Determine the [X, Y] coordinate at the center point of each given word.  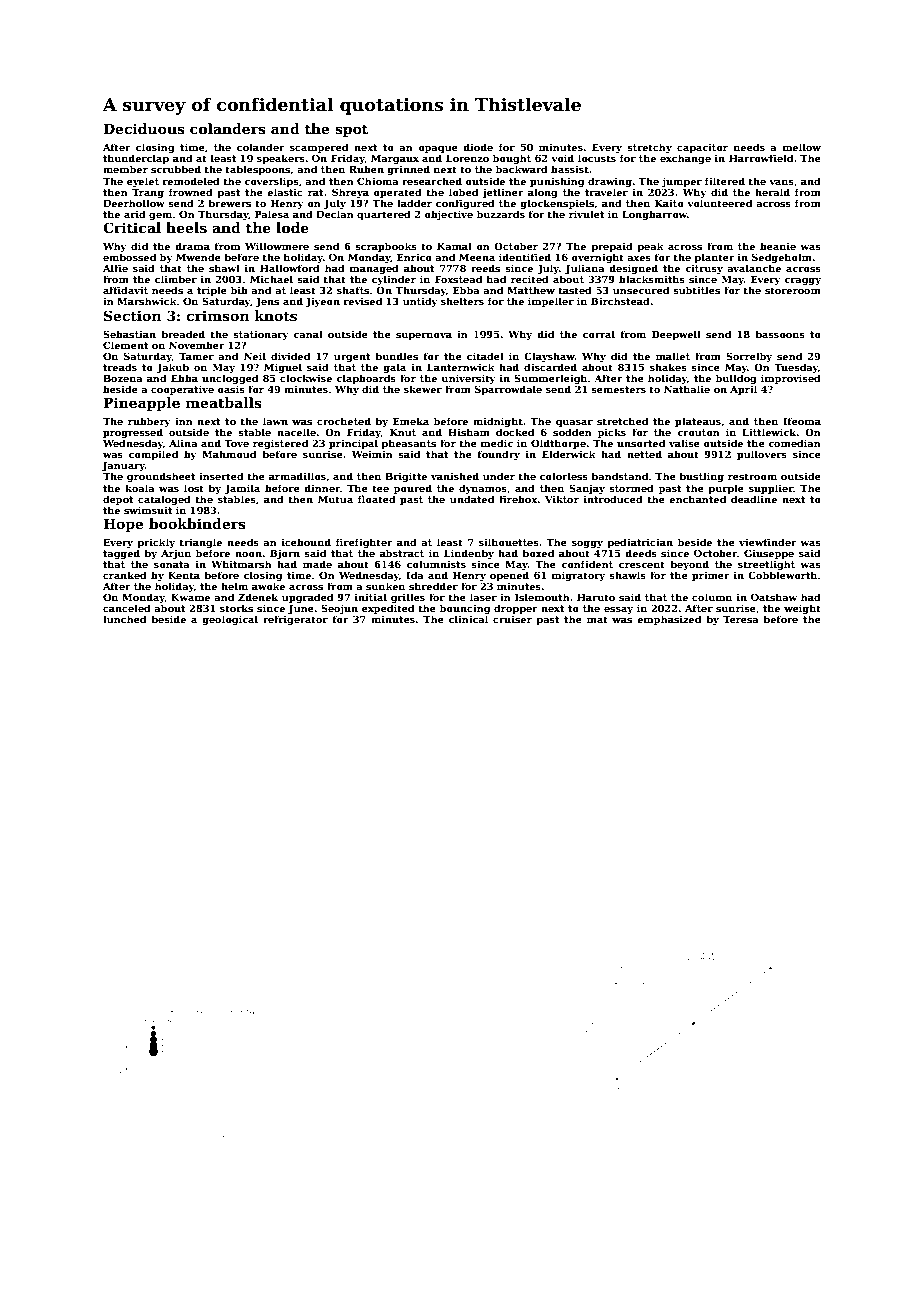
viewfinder [768, 542]
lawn [275, 421]
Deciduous [144, 128]
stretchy [649, 148]
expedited [388, 609]
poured [413, 489]
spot [351, 130]
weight [802, 609]
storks [236, 608]
